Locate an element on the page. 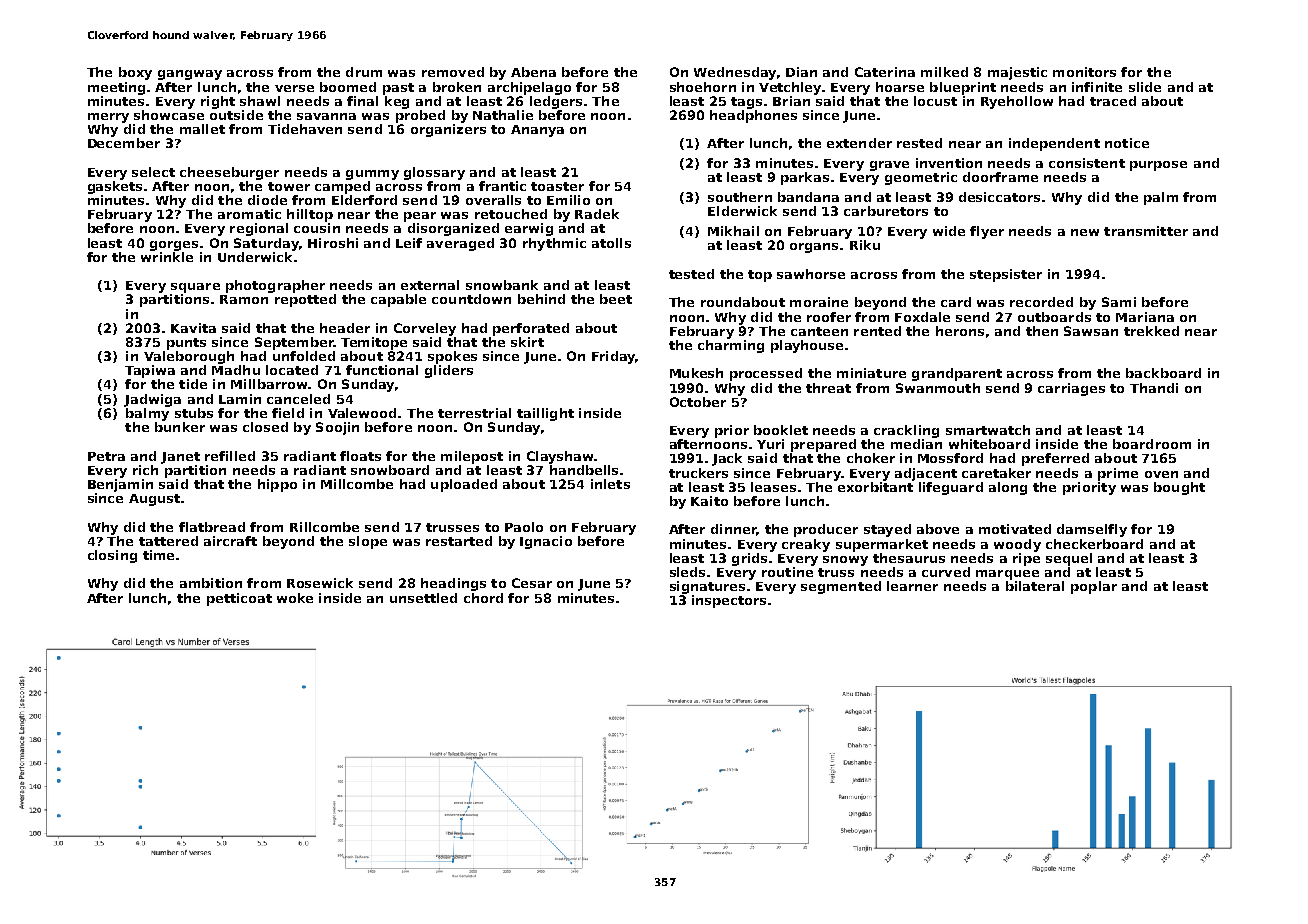 The width and height of the document is (1308, 924). retouched is located at coordinates (511, 214).
